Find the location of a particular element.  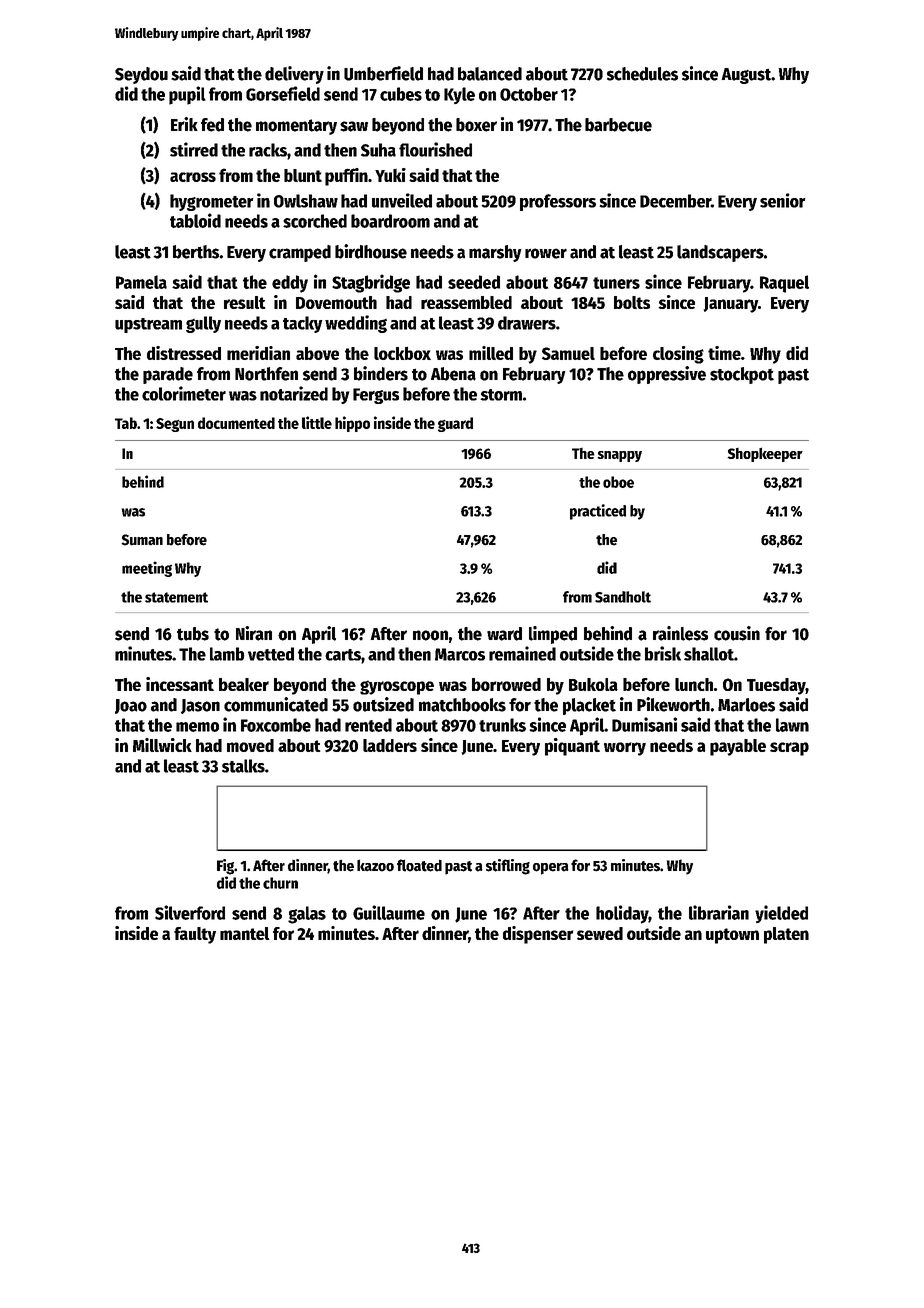

Shopkeeper is located at coordinates (765, 454).
